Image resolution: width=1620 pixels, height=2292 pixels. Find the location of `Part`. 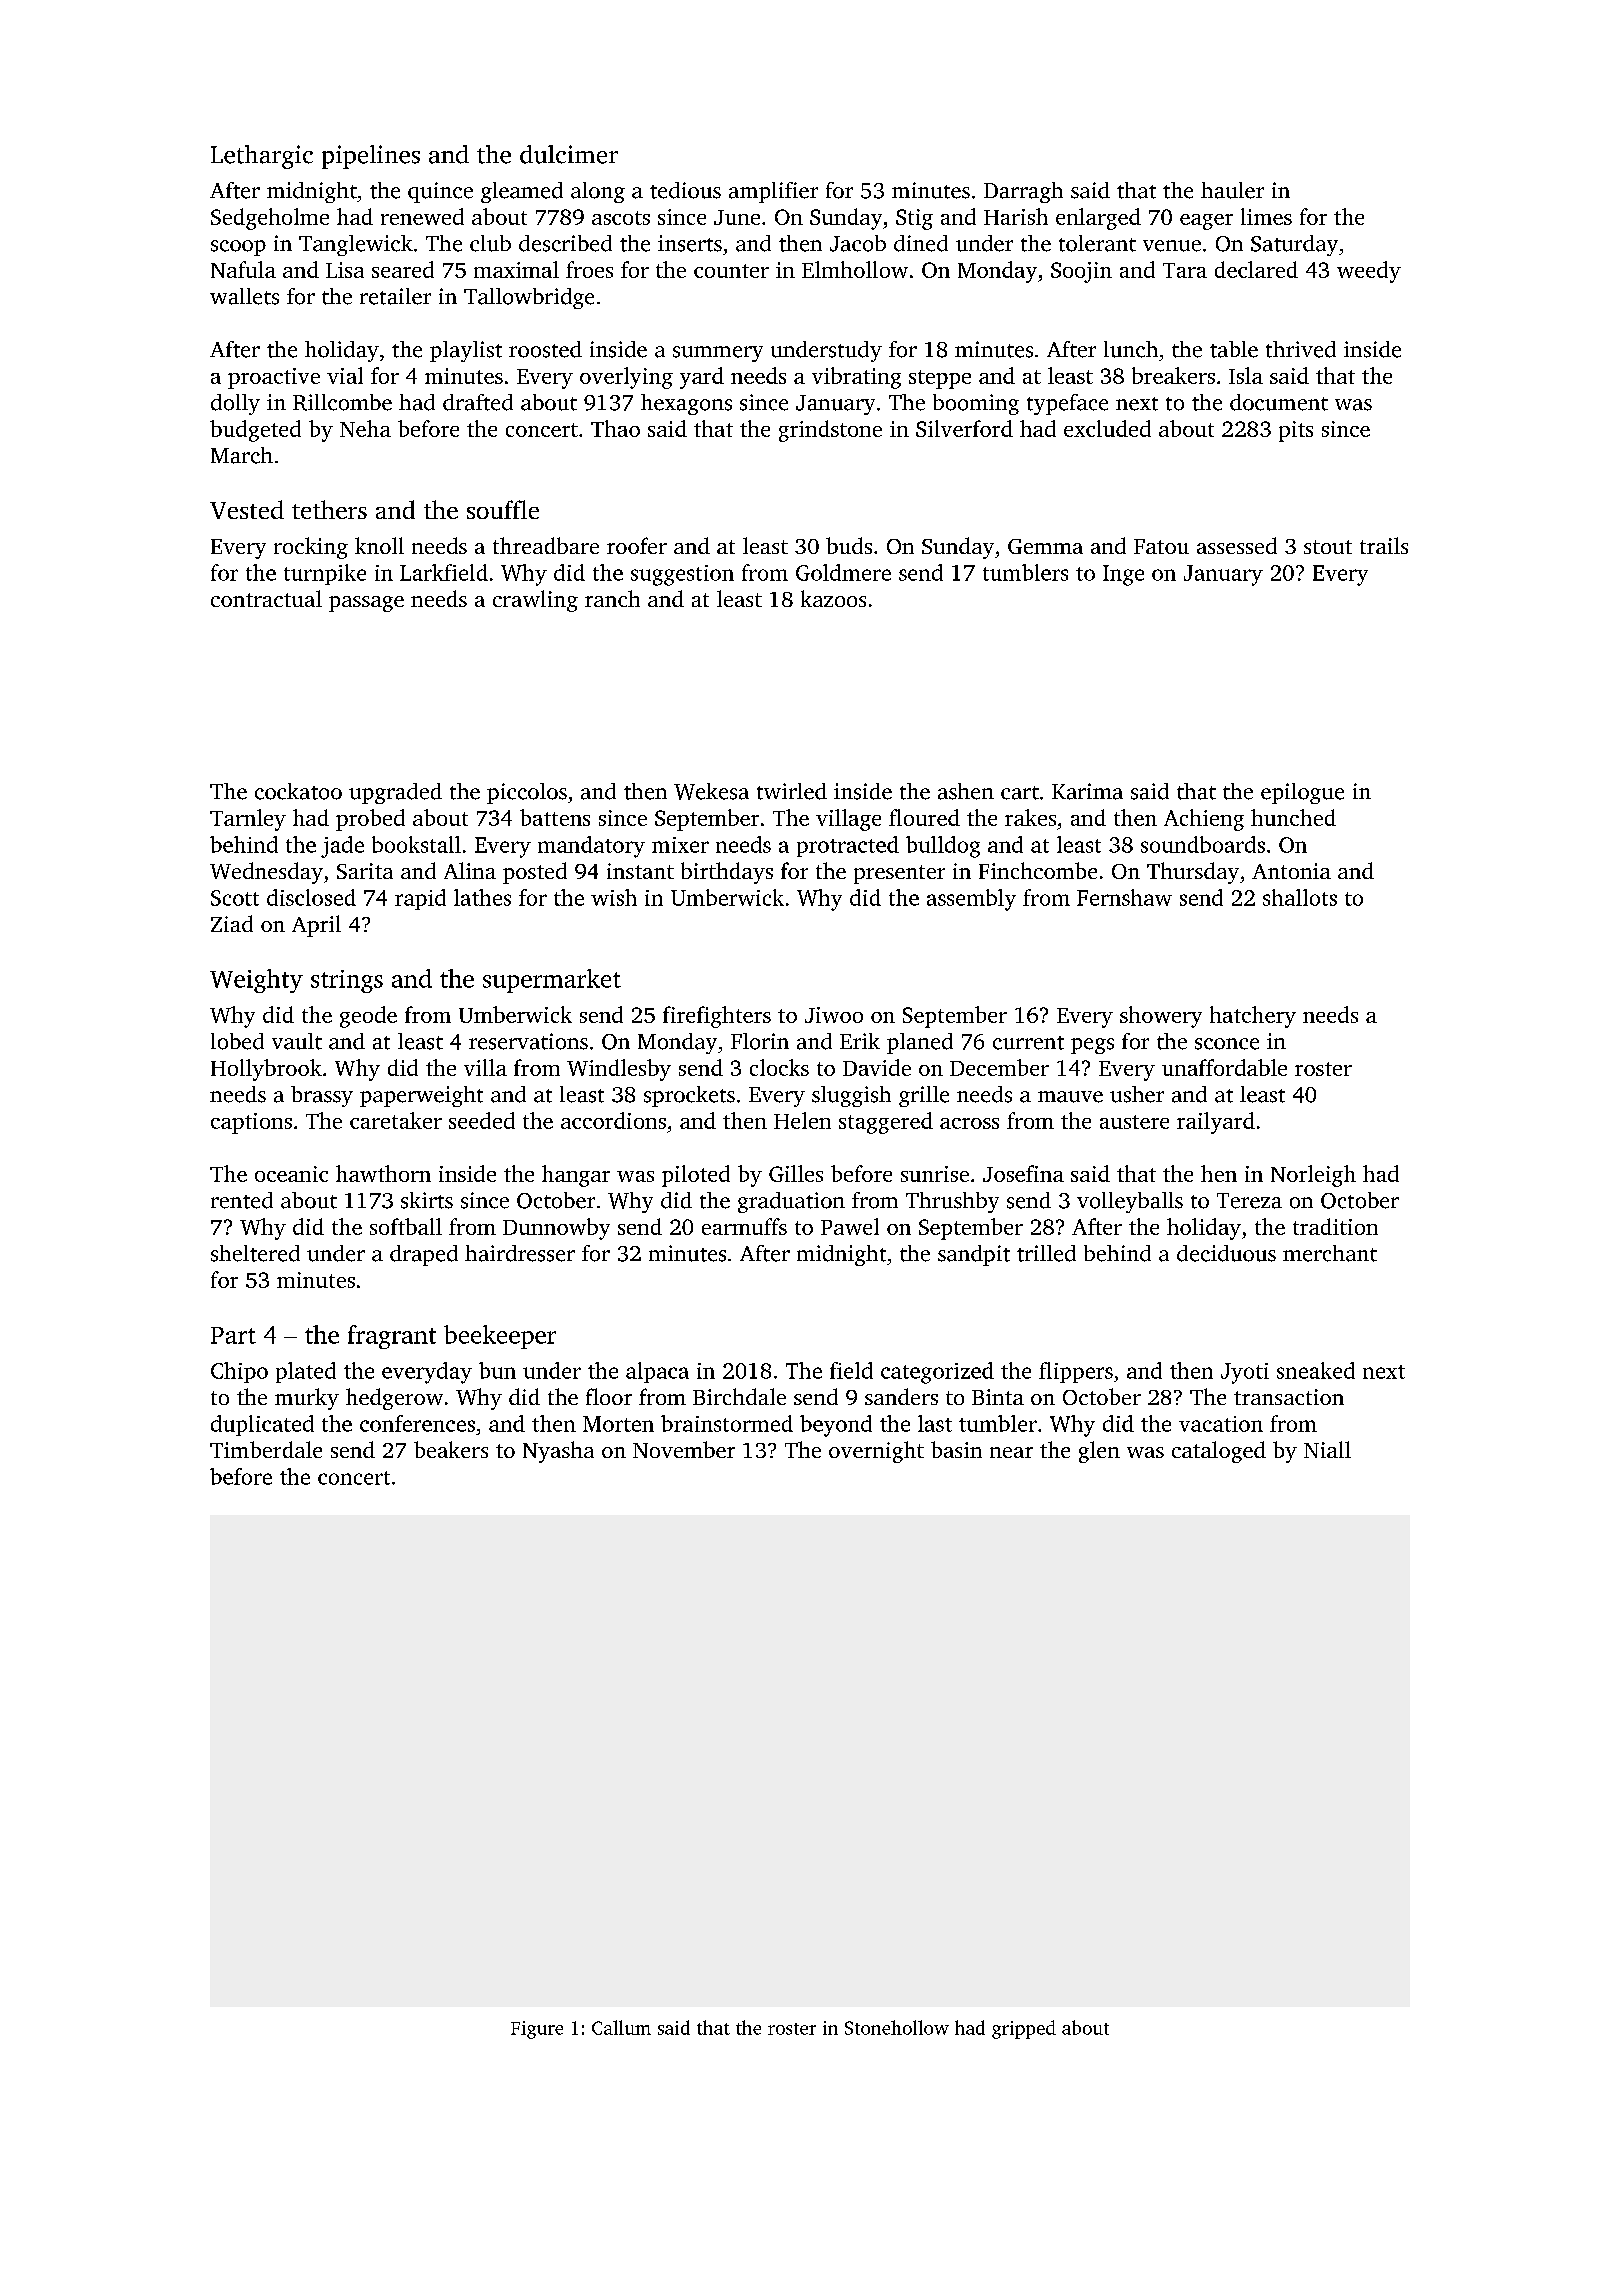

Part is located at coordinates (233, 1335).
